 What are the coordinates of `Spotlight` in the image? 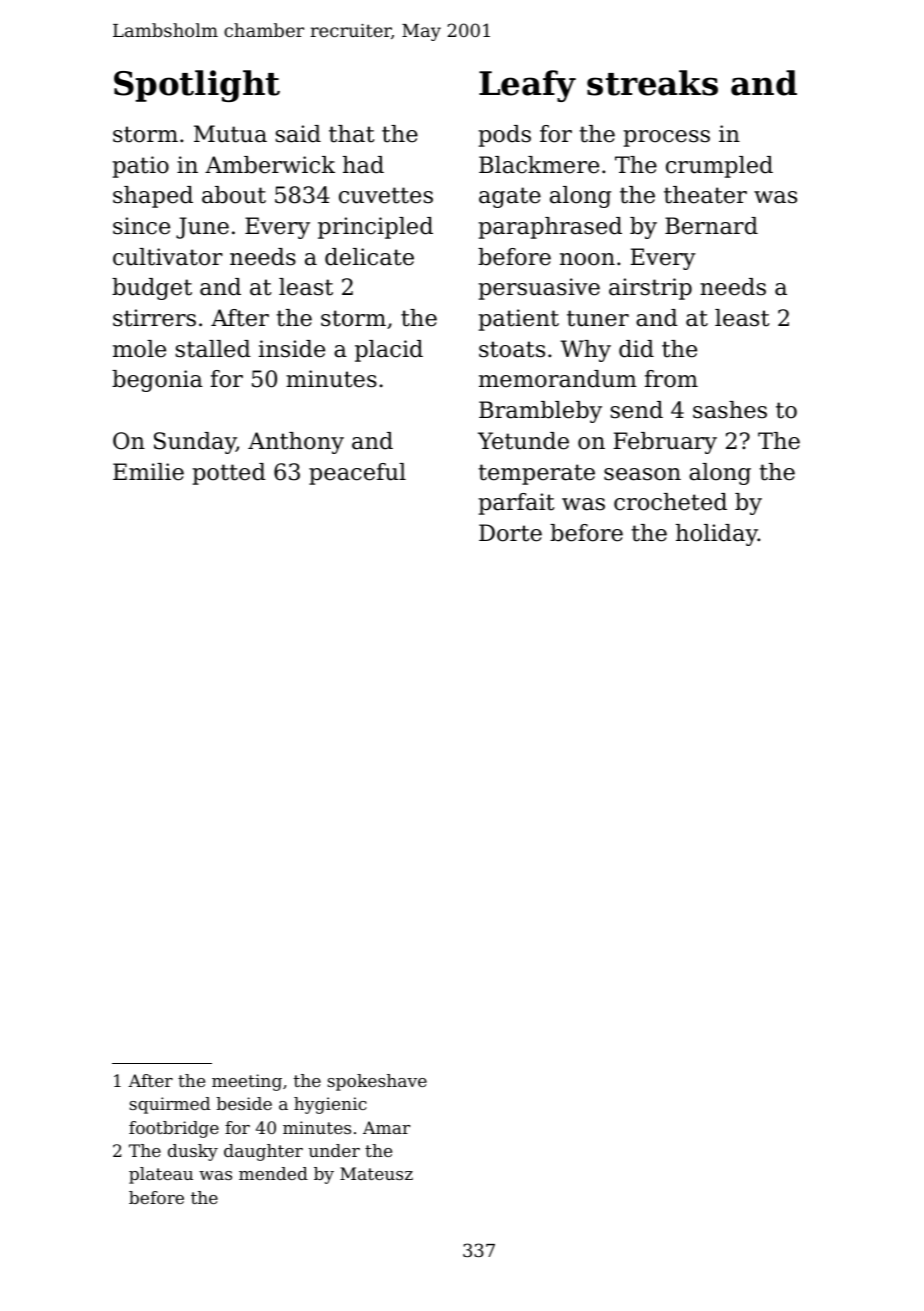 It's located at (197, 86).
